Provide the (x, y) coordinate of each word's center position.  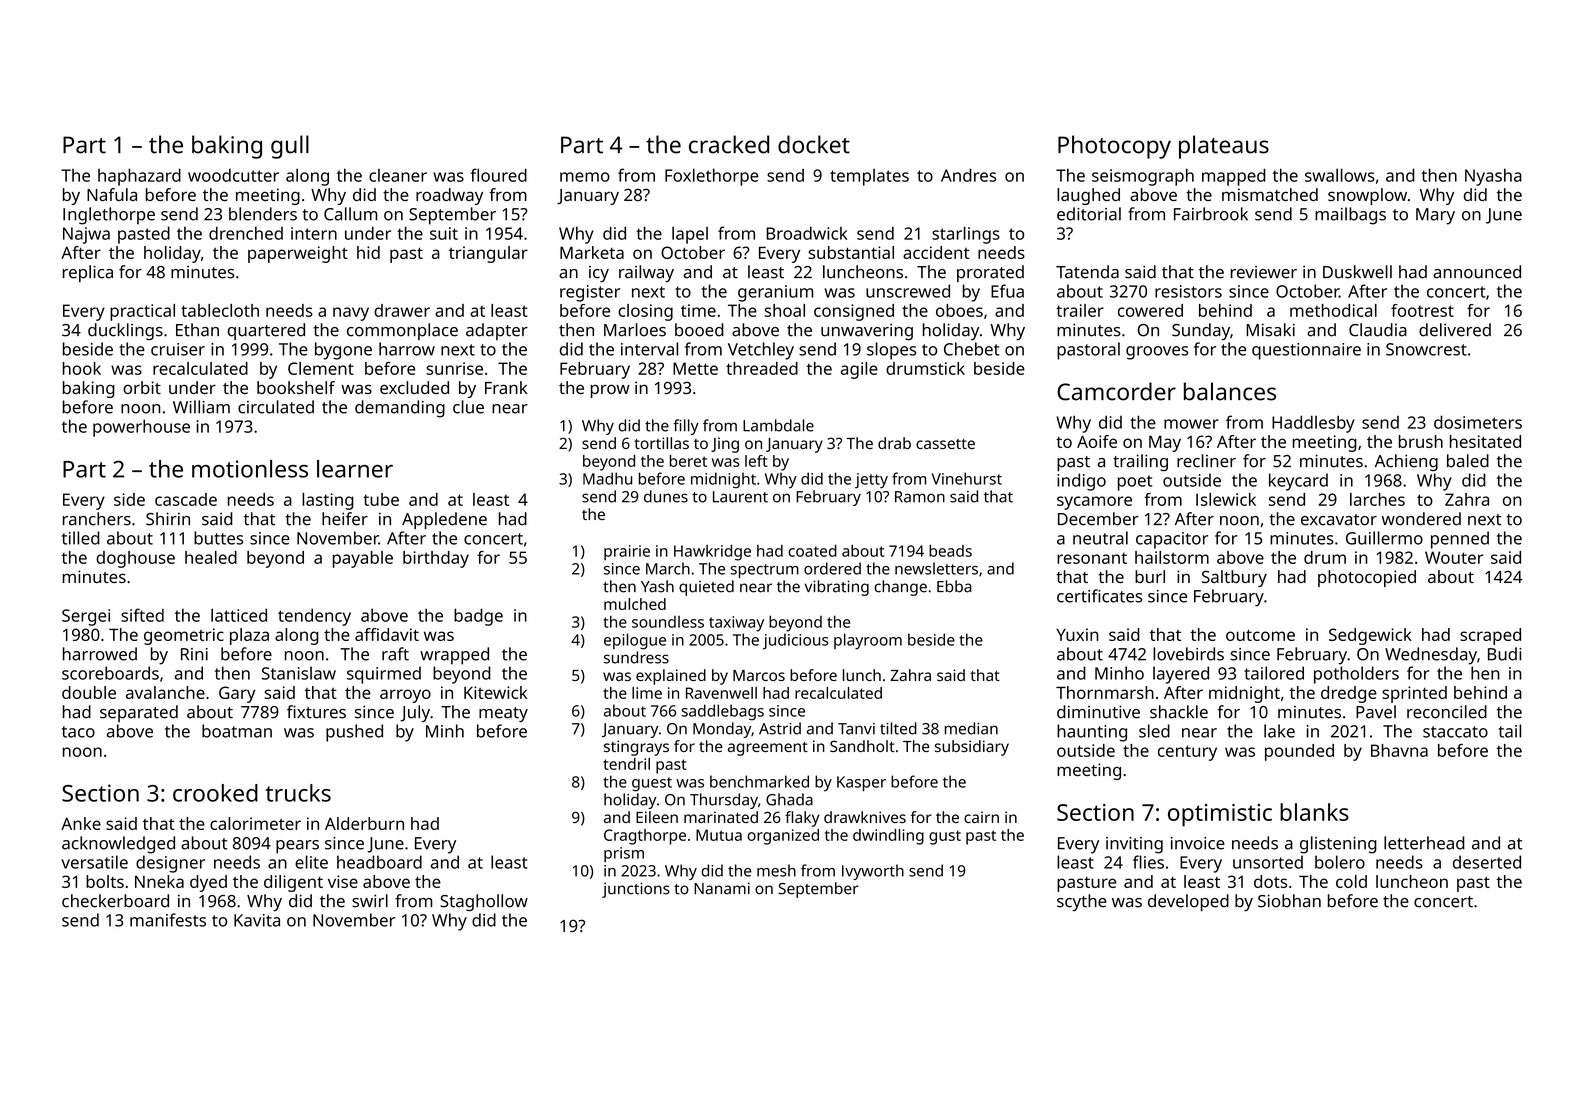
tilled (81, 538)
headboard (379, 862)
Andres (968, 175)
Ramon (920, 497)
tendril (626, 764)
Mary (1435, 216)
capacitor (1172, 540)
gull (290, 147)
